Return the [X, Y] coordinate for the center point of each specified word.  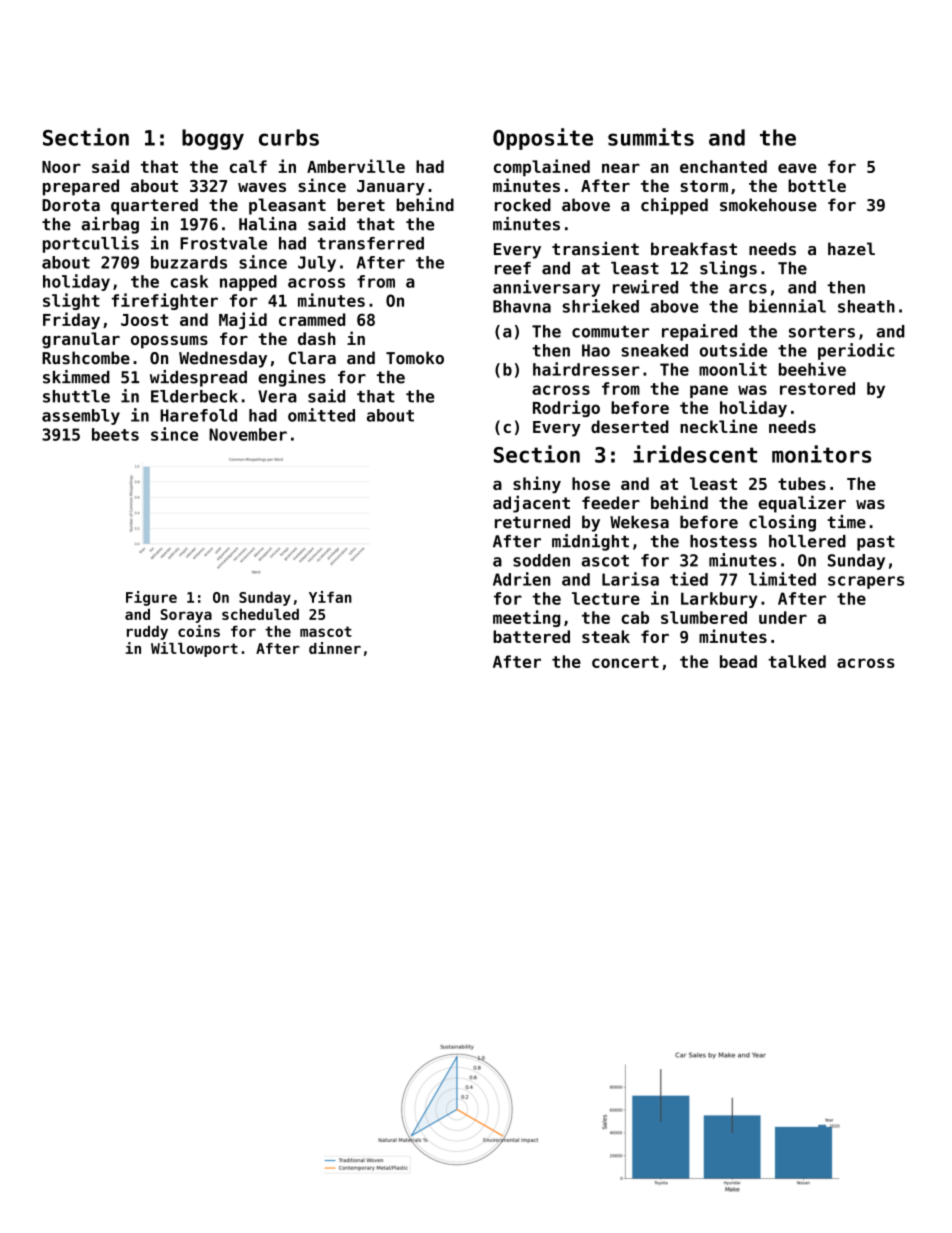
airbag [110, 225]
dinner [335, 648]
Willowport [194, 649]
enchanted [723, 166]
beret [361, 205]
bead [738, 661]
